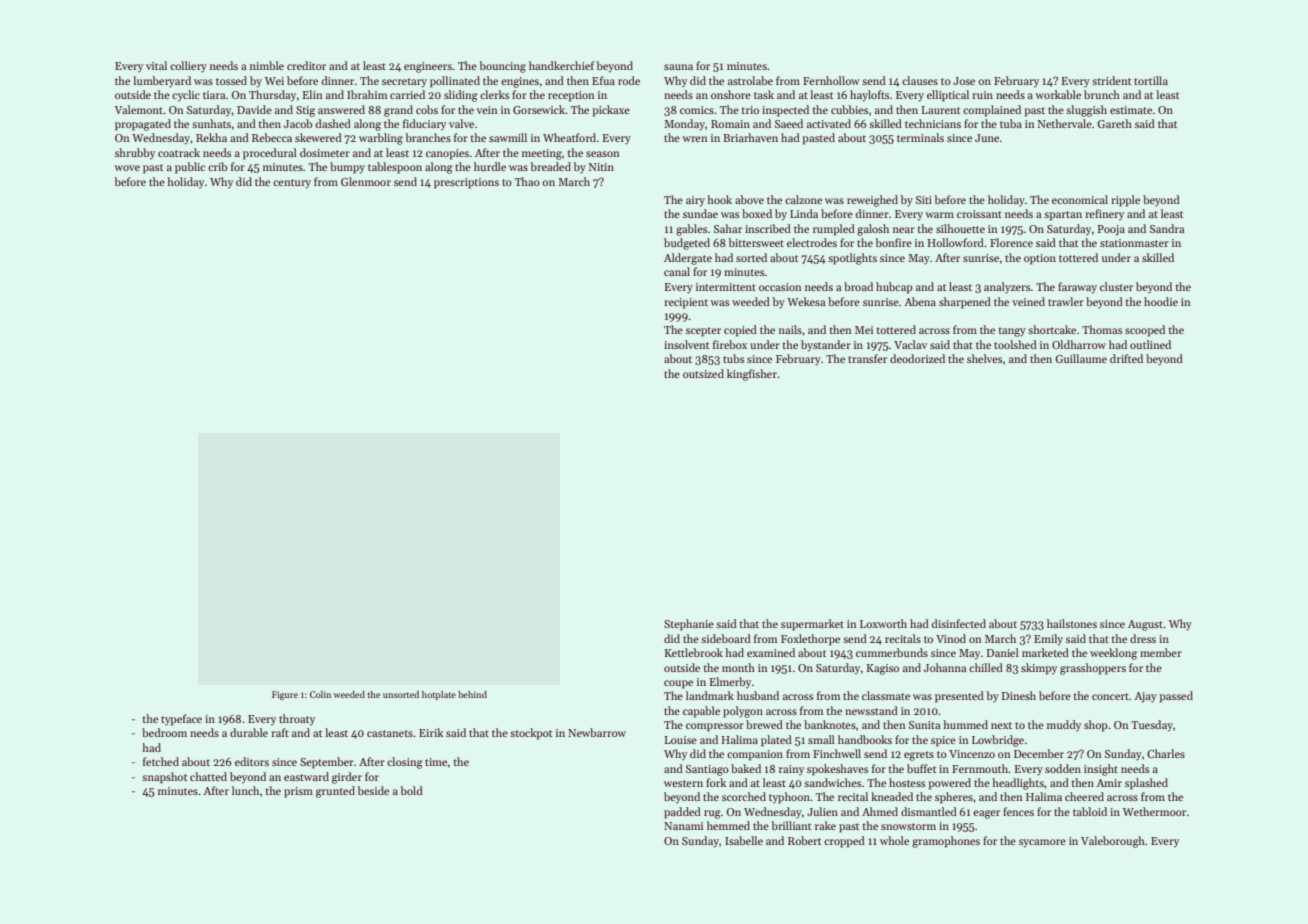 Image resolution: width=1308 pixels, height=924 pixels. Describe the element at coordinates (691, 230) in the page. I see `gables` at that location.
